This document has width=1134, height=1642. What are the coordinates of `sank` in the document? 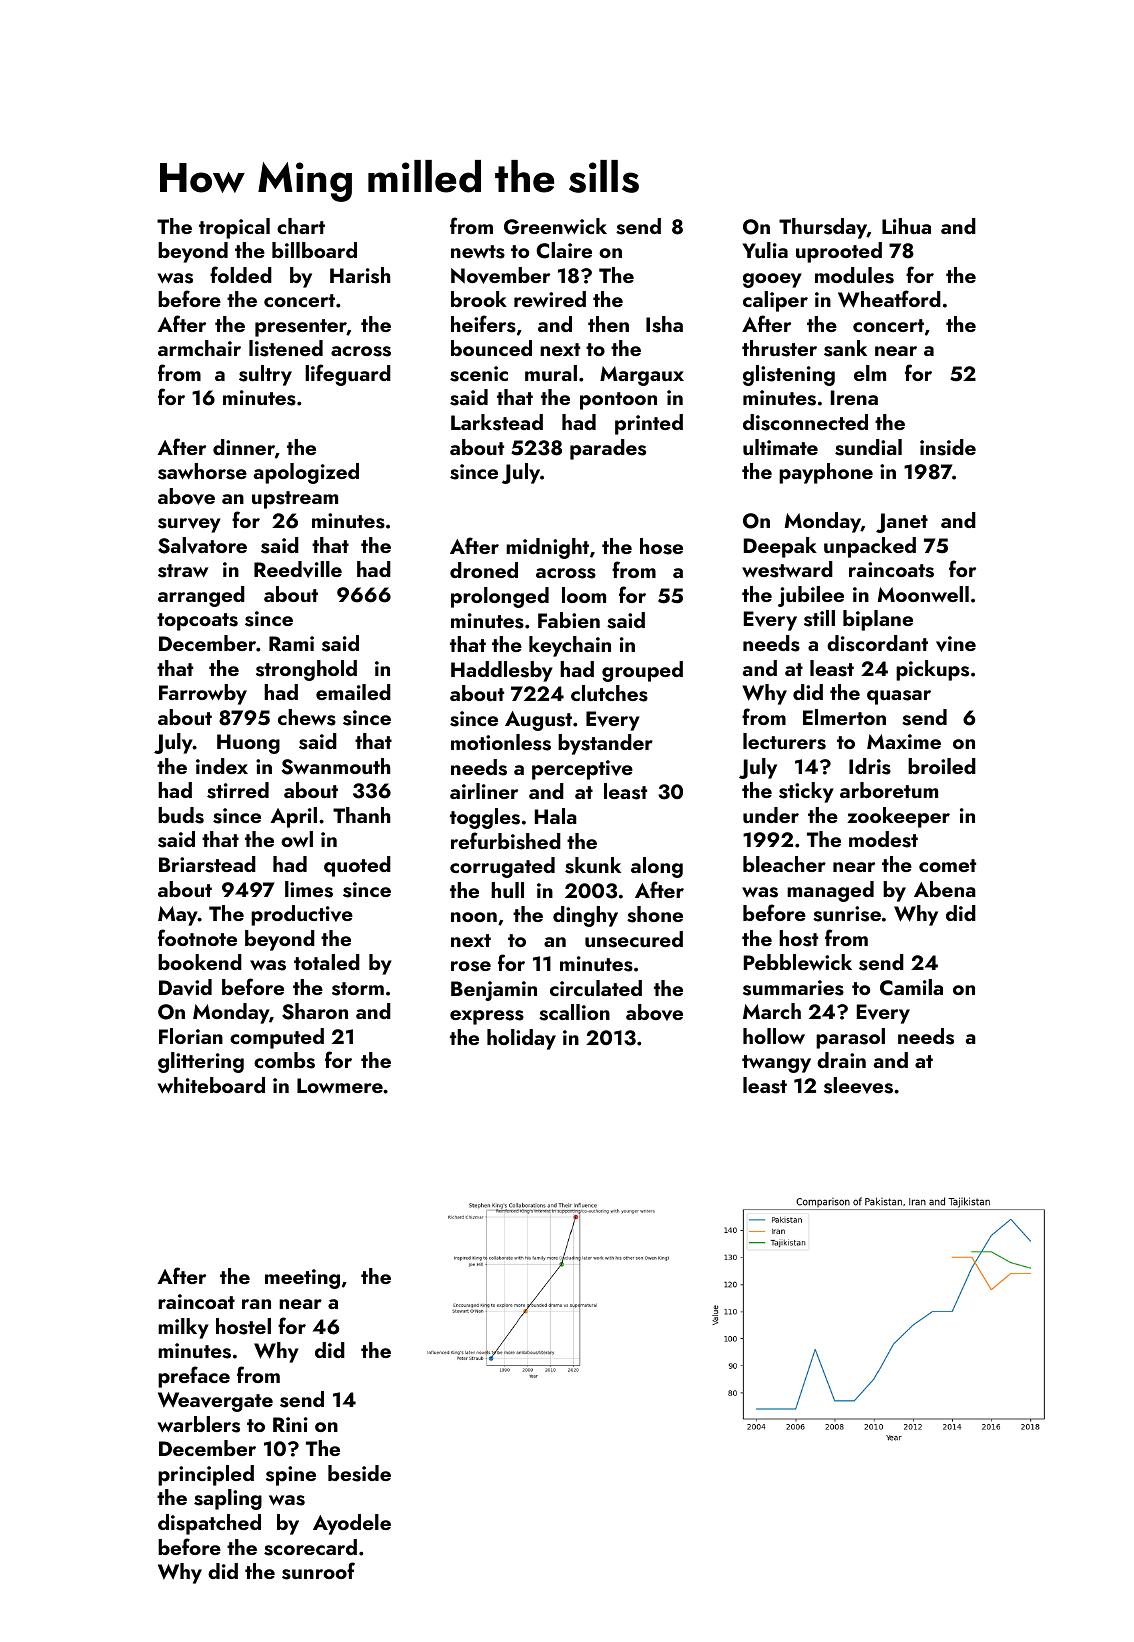 It's located at (845, 348).
